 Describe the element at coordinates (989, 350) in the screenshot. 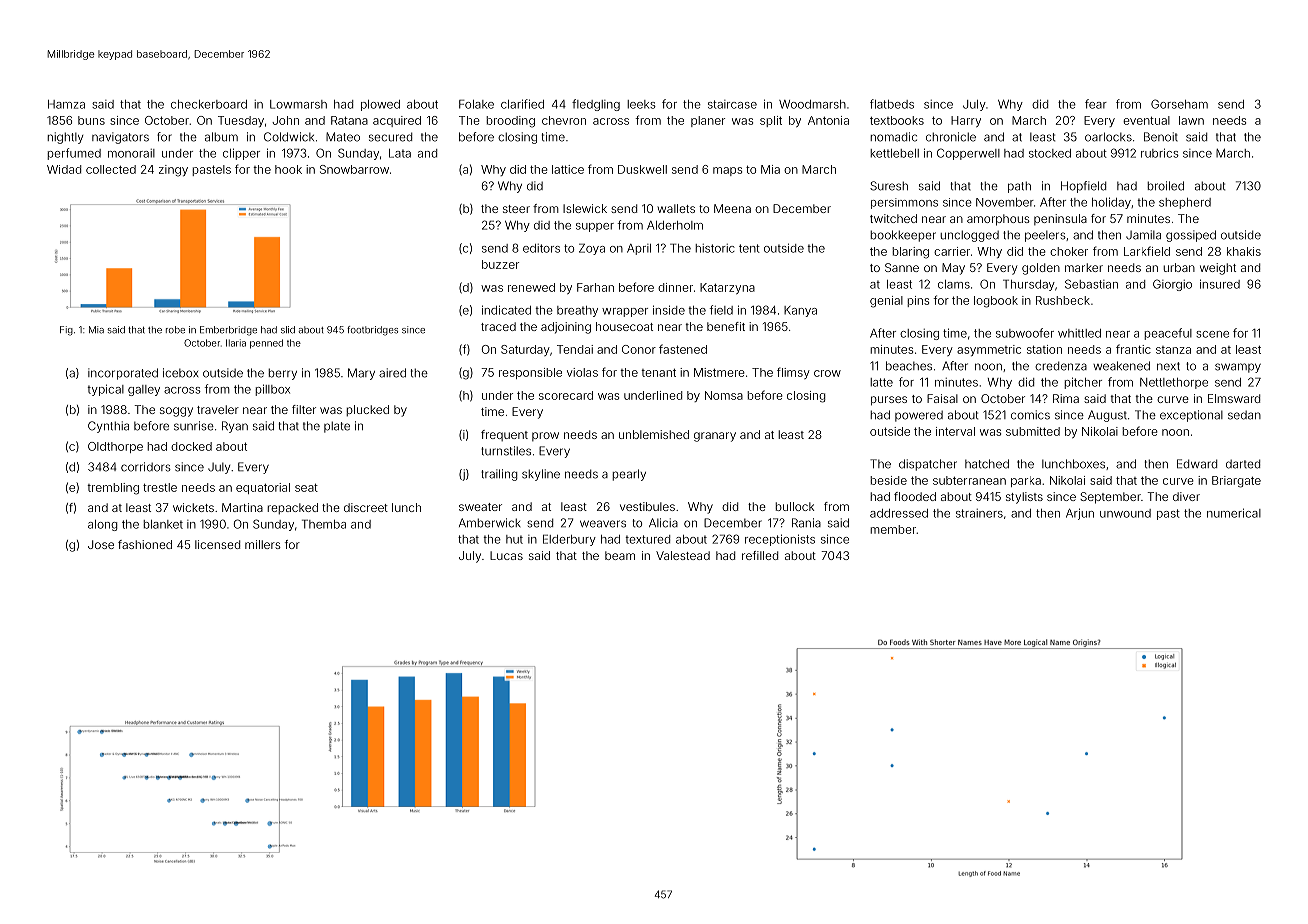

I see `asymmetric` at that location.
